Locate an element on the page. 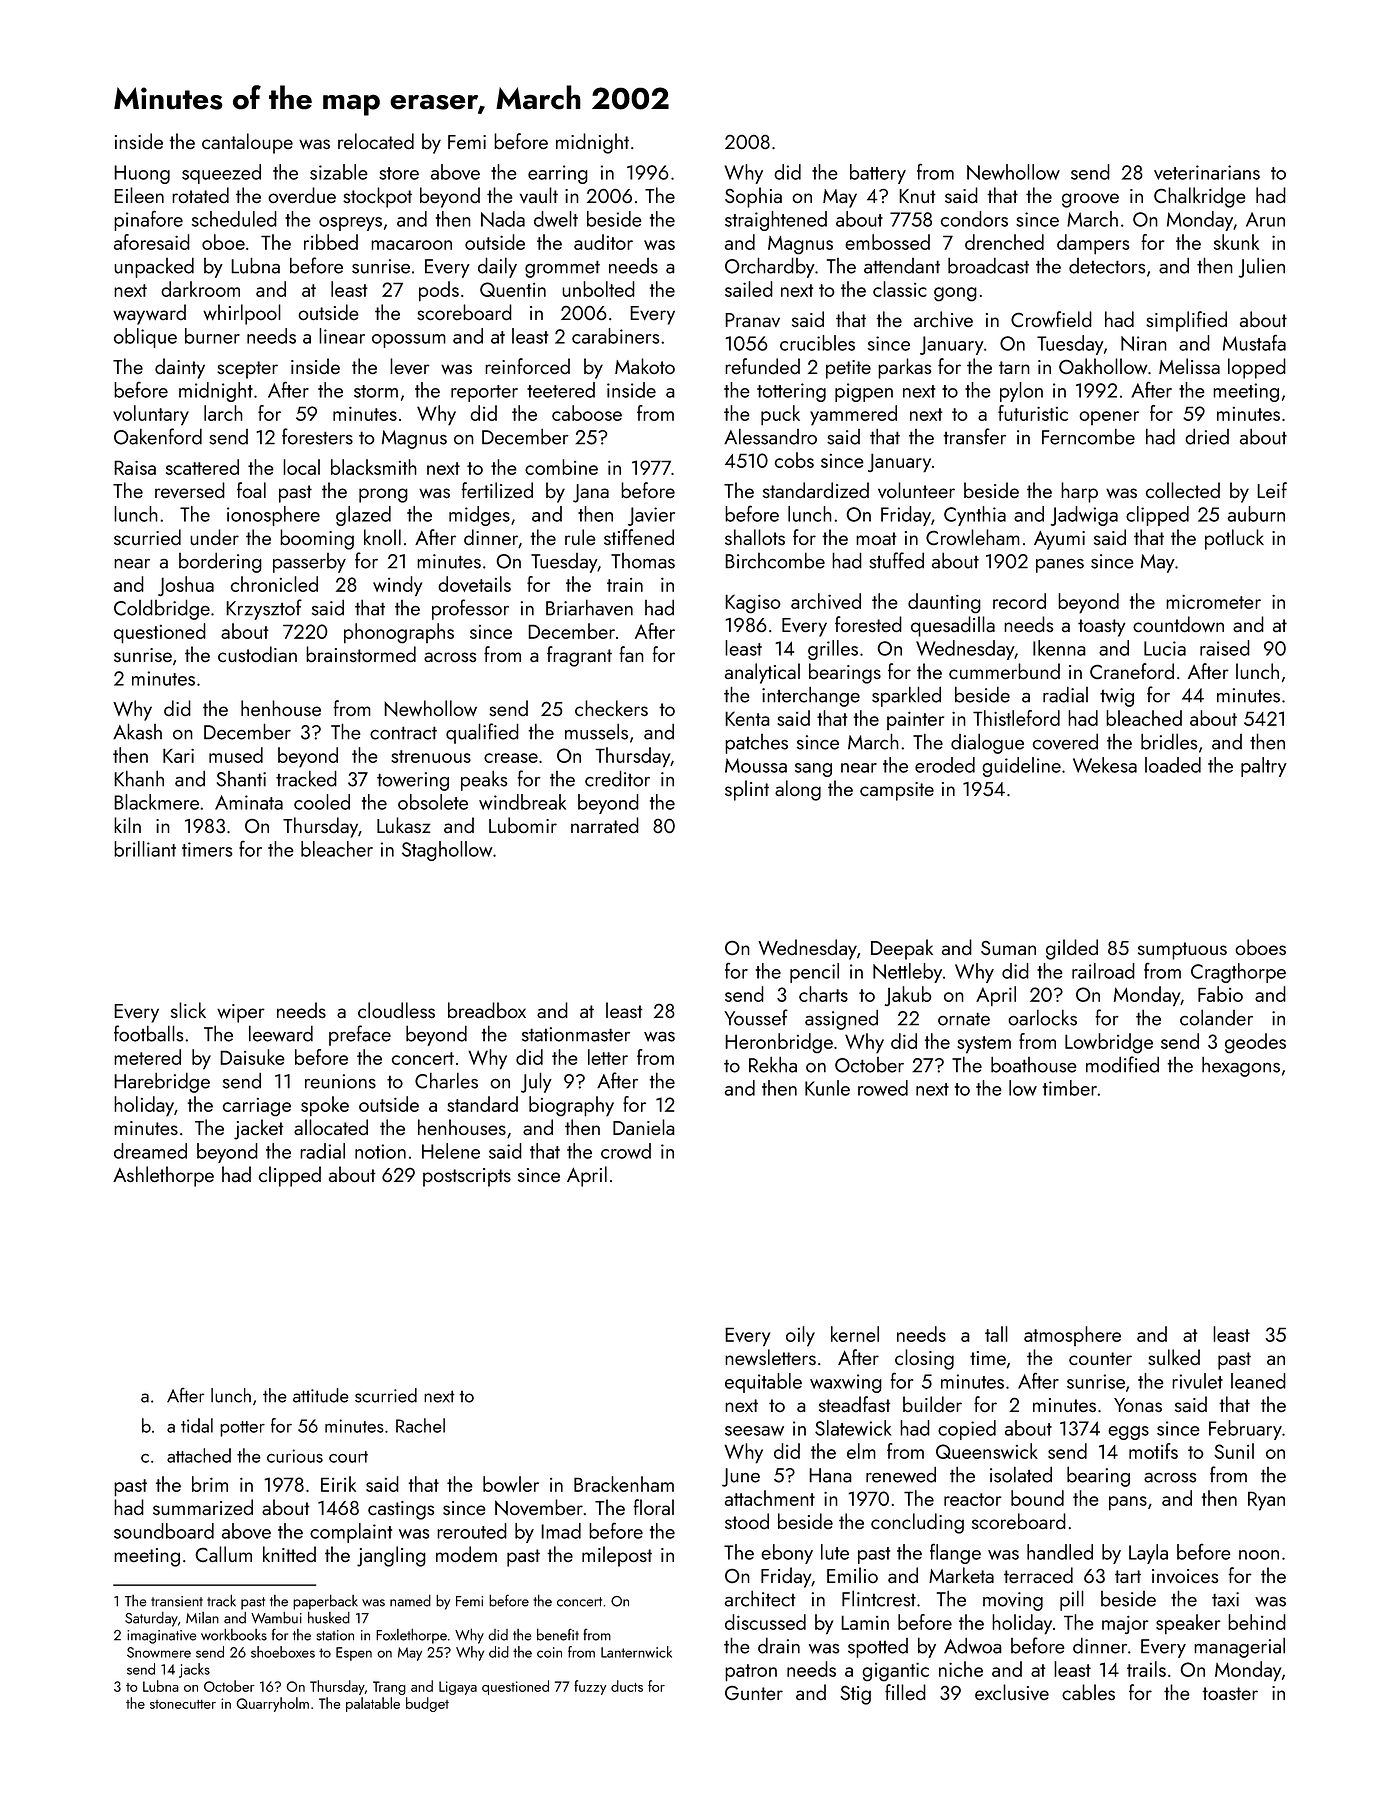 This page has height=1812, width=1400. stood is located at coordinates (747, 1521).
